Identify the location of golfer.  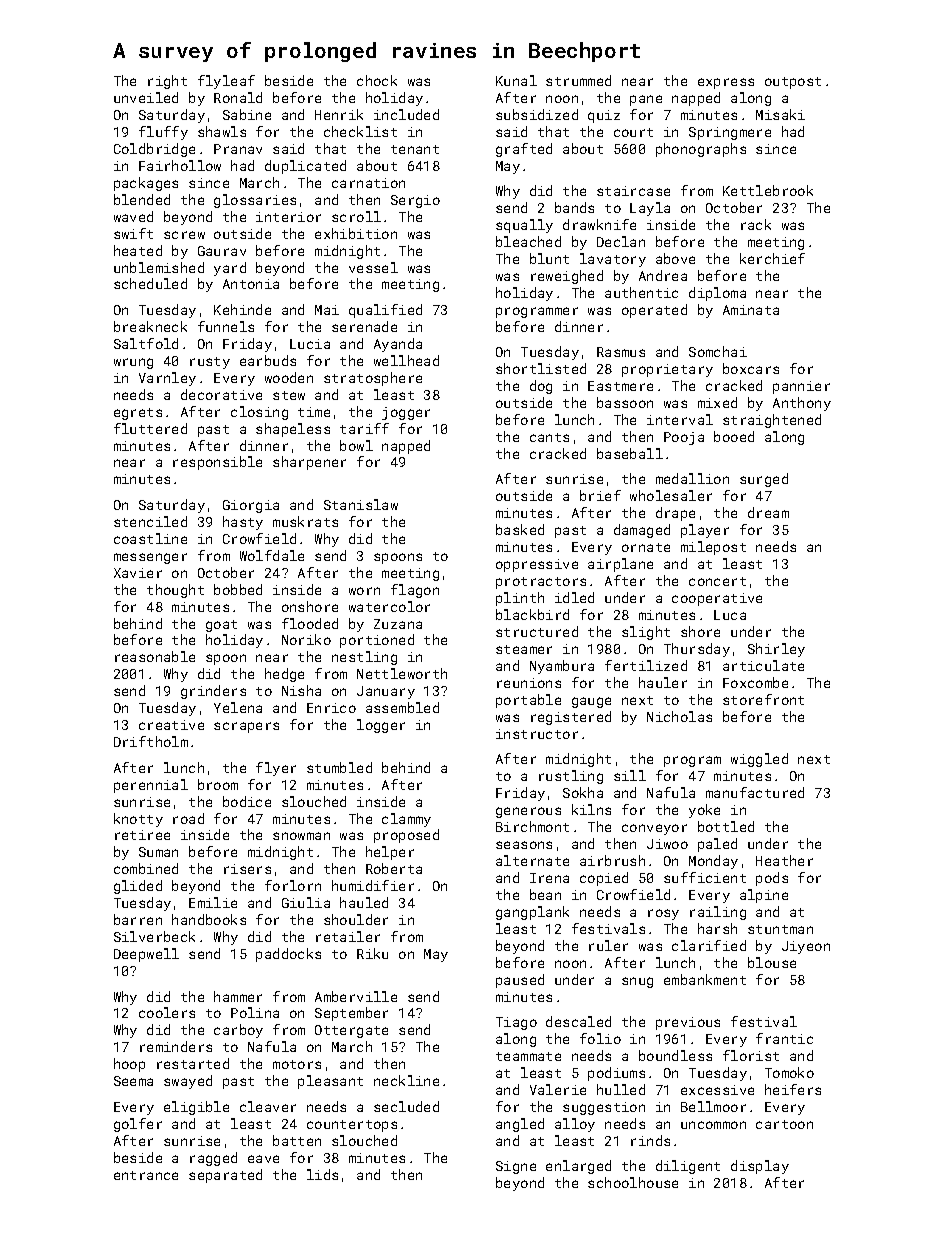
(138, 1125).
